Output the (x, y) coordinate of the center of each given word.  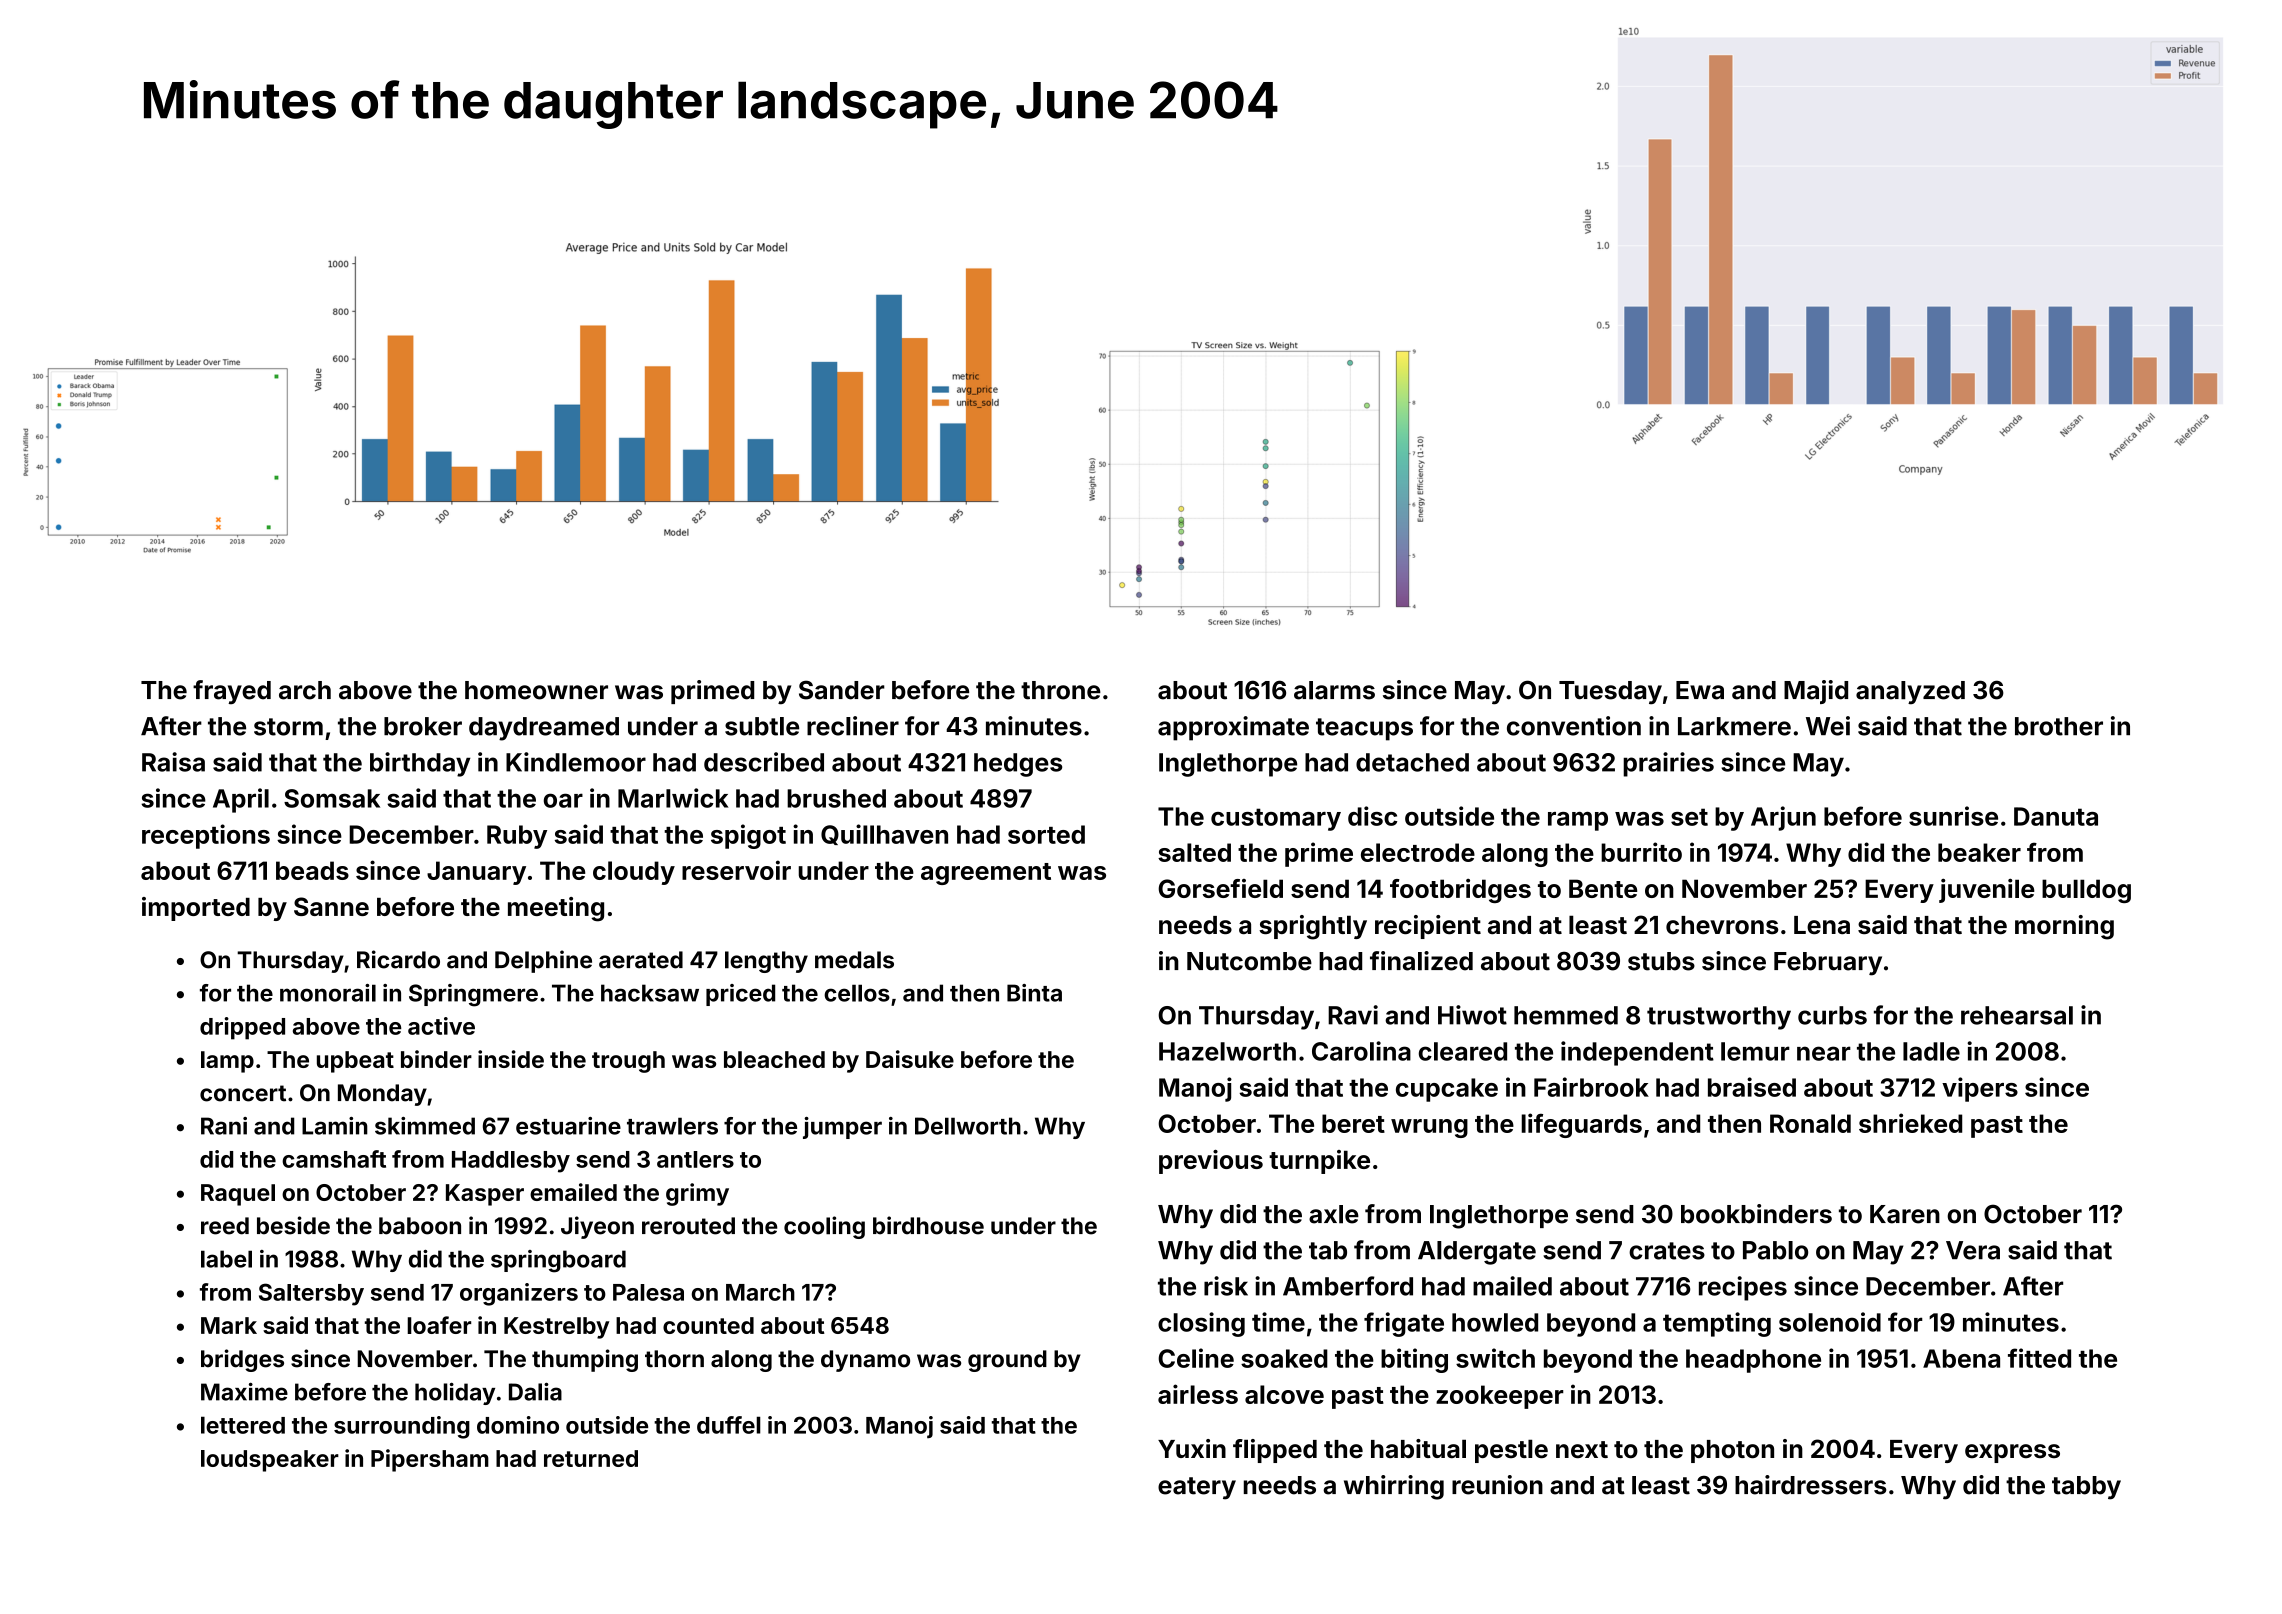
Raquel (238, 1195)
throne (1061, 690)
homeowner (536, 690)
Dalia (535, 1392)
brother (2059, 726)
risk (1226, 1286)
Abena (1961, 1358)
